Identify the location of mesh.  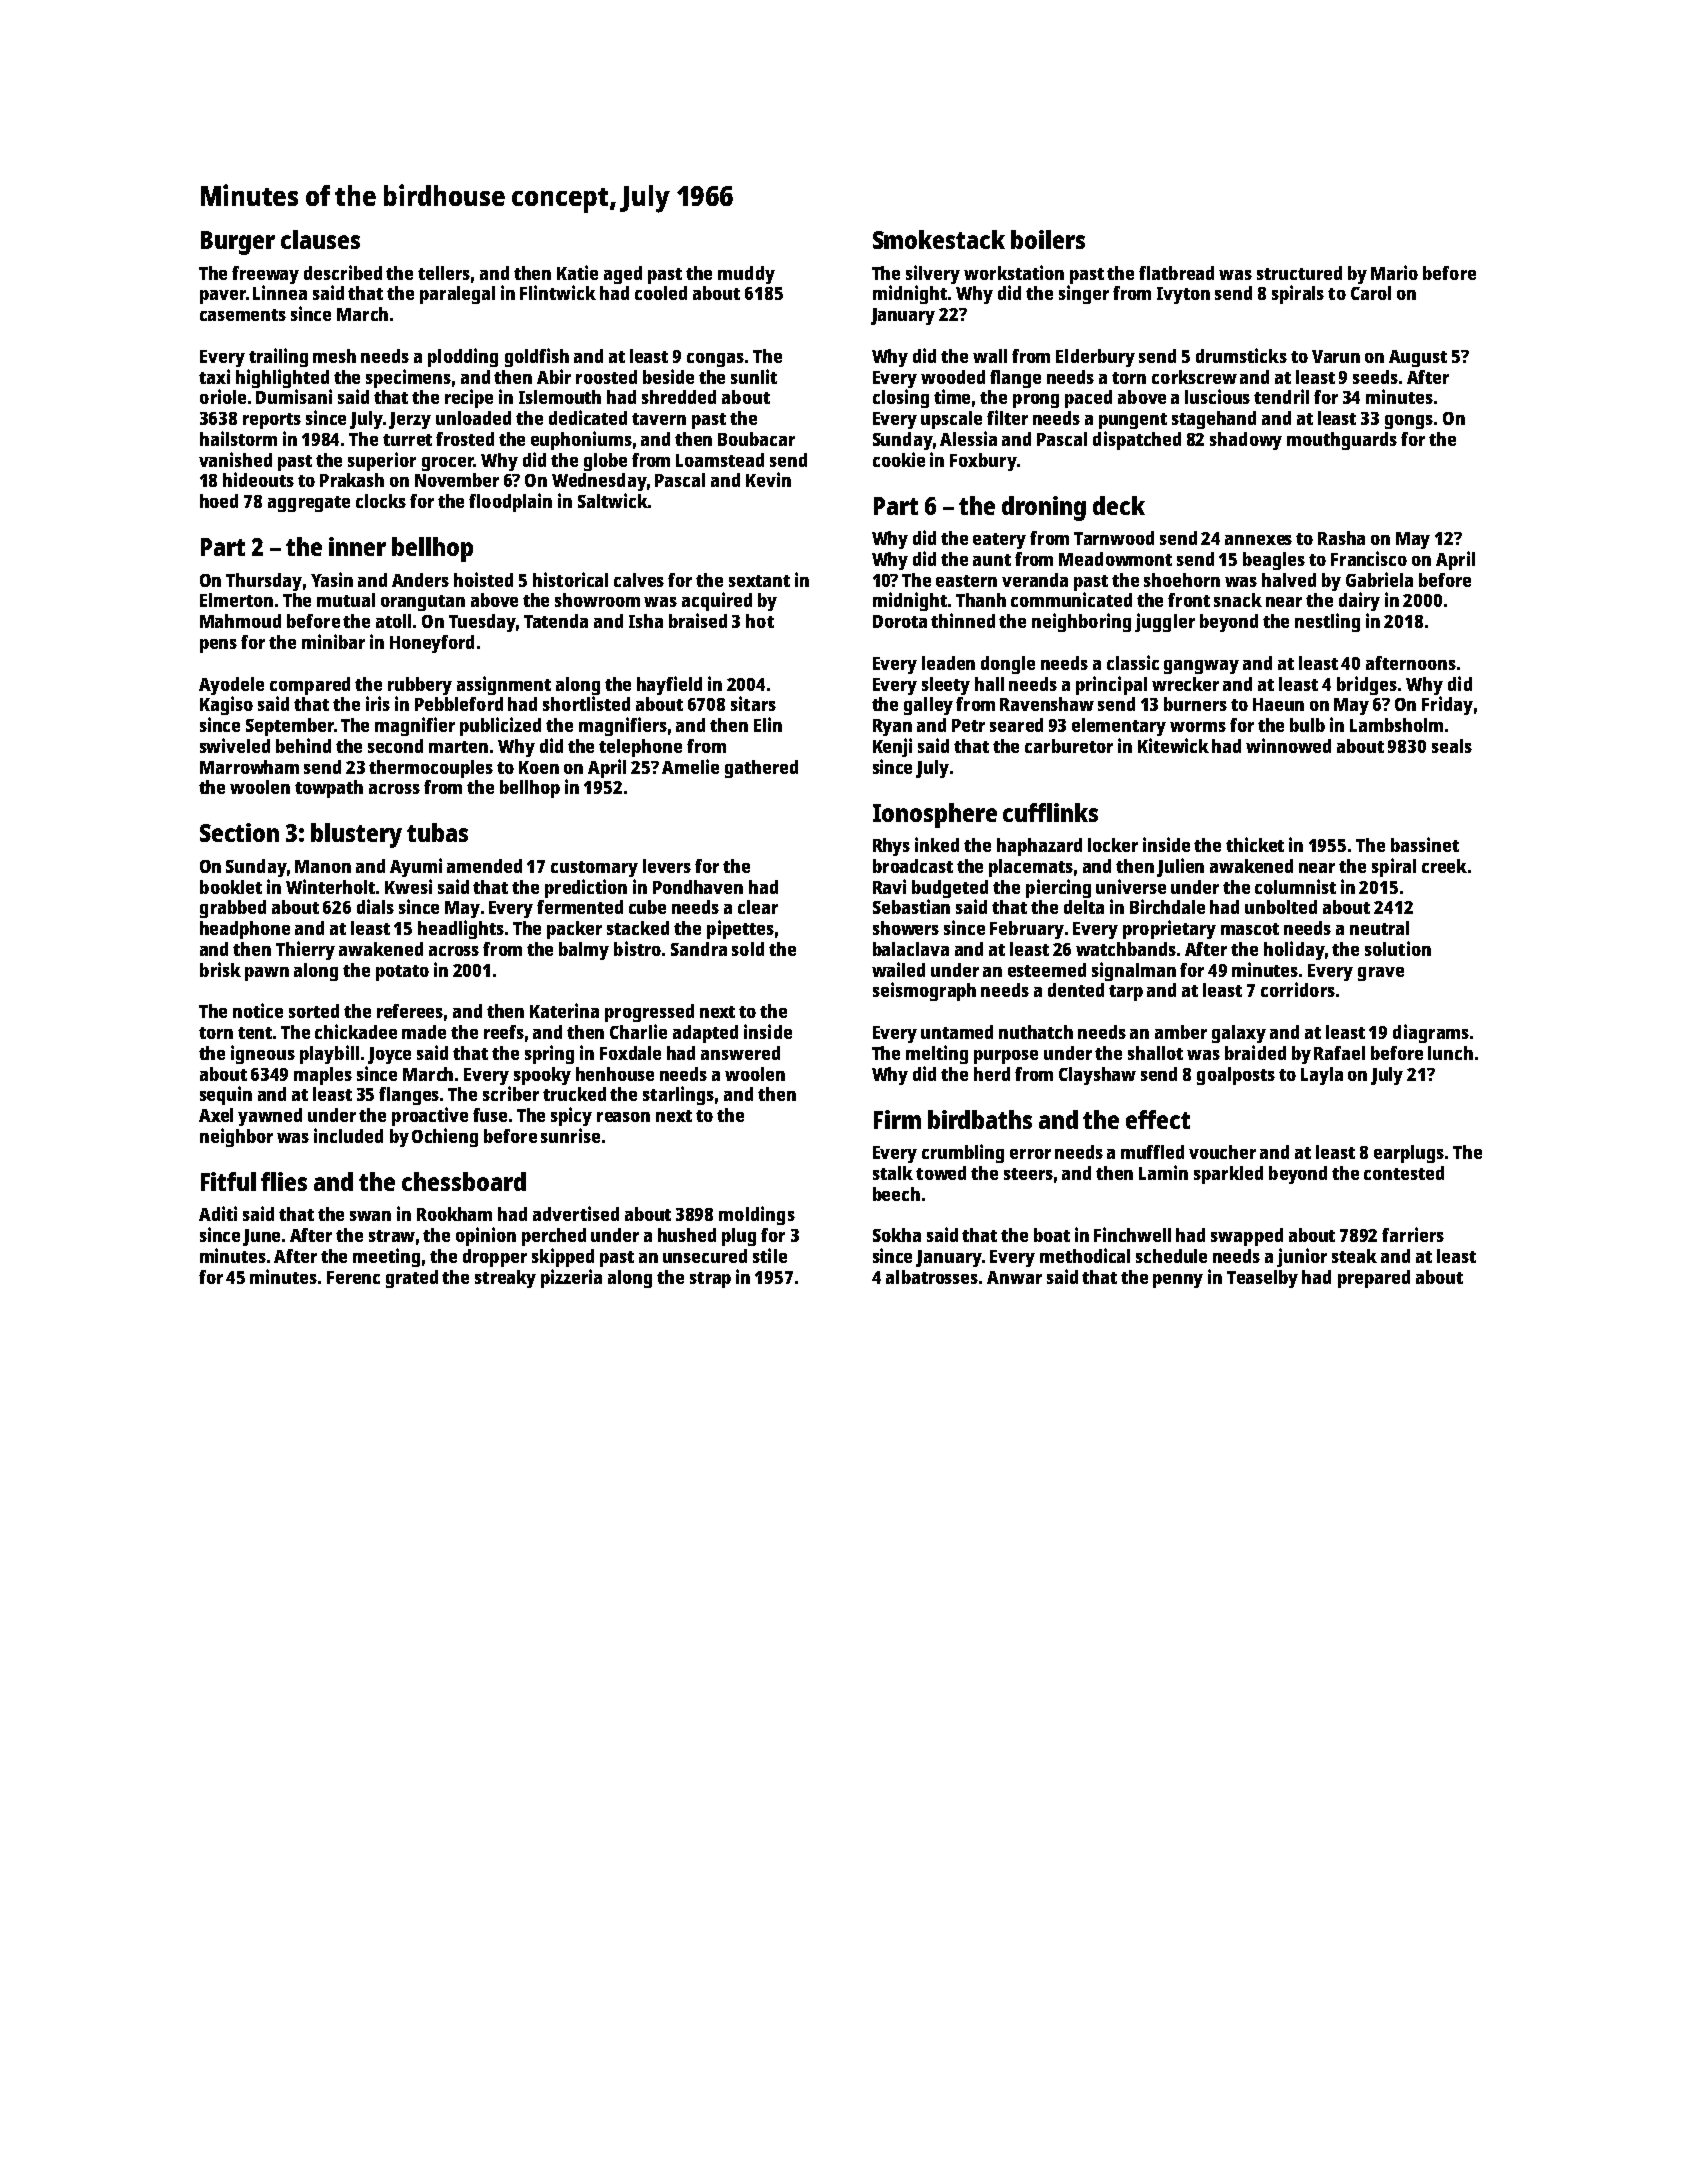
(334, 356).
